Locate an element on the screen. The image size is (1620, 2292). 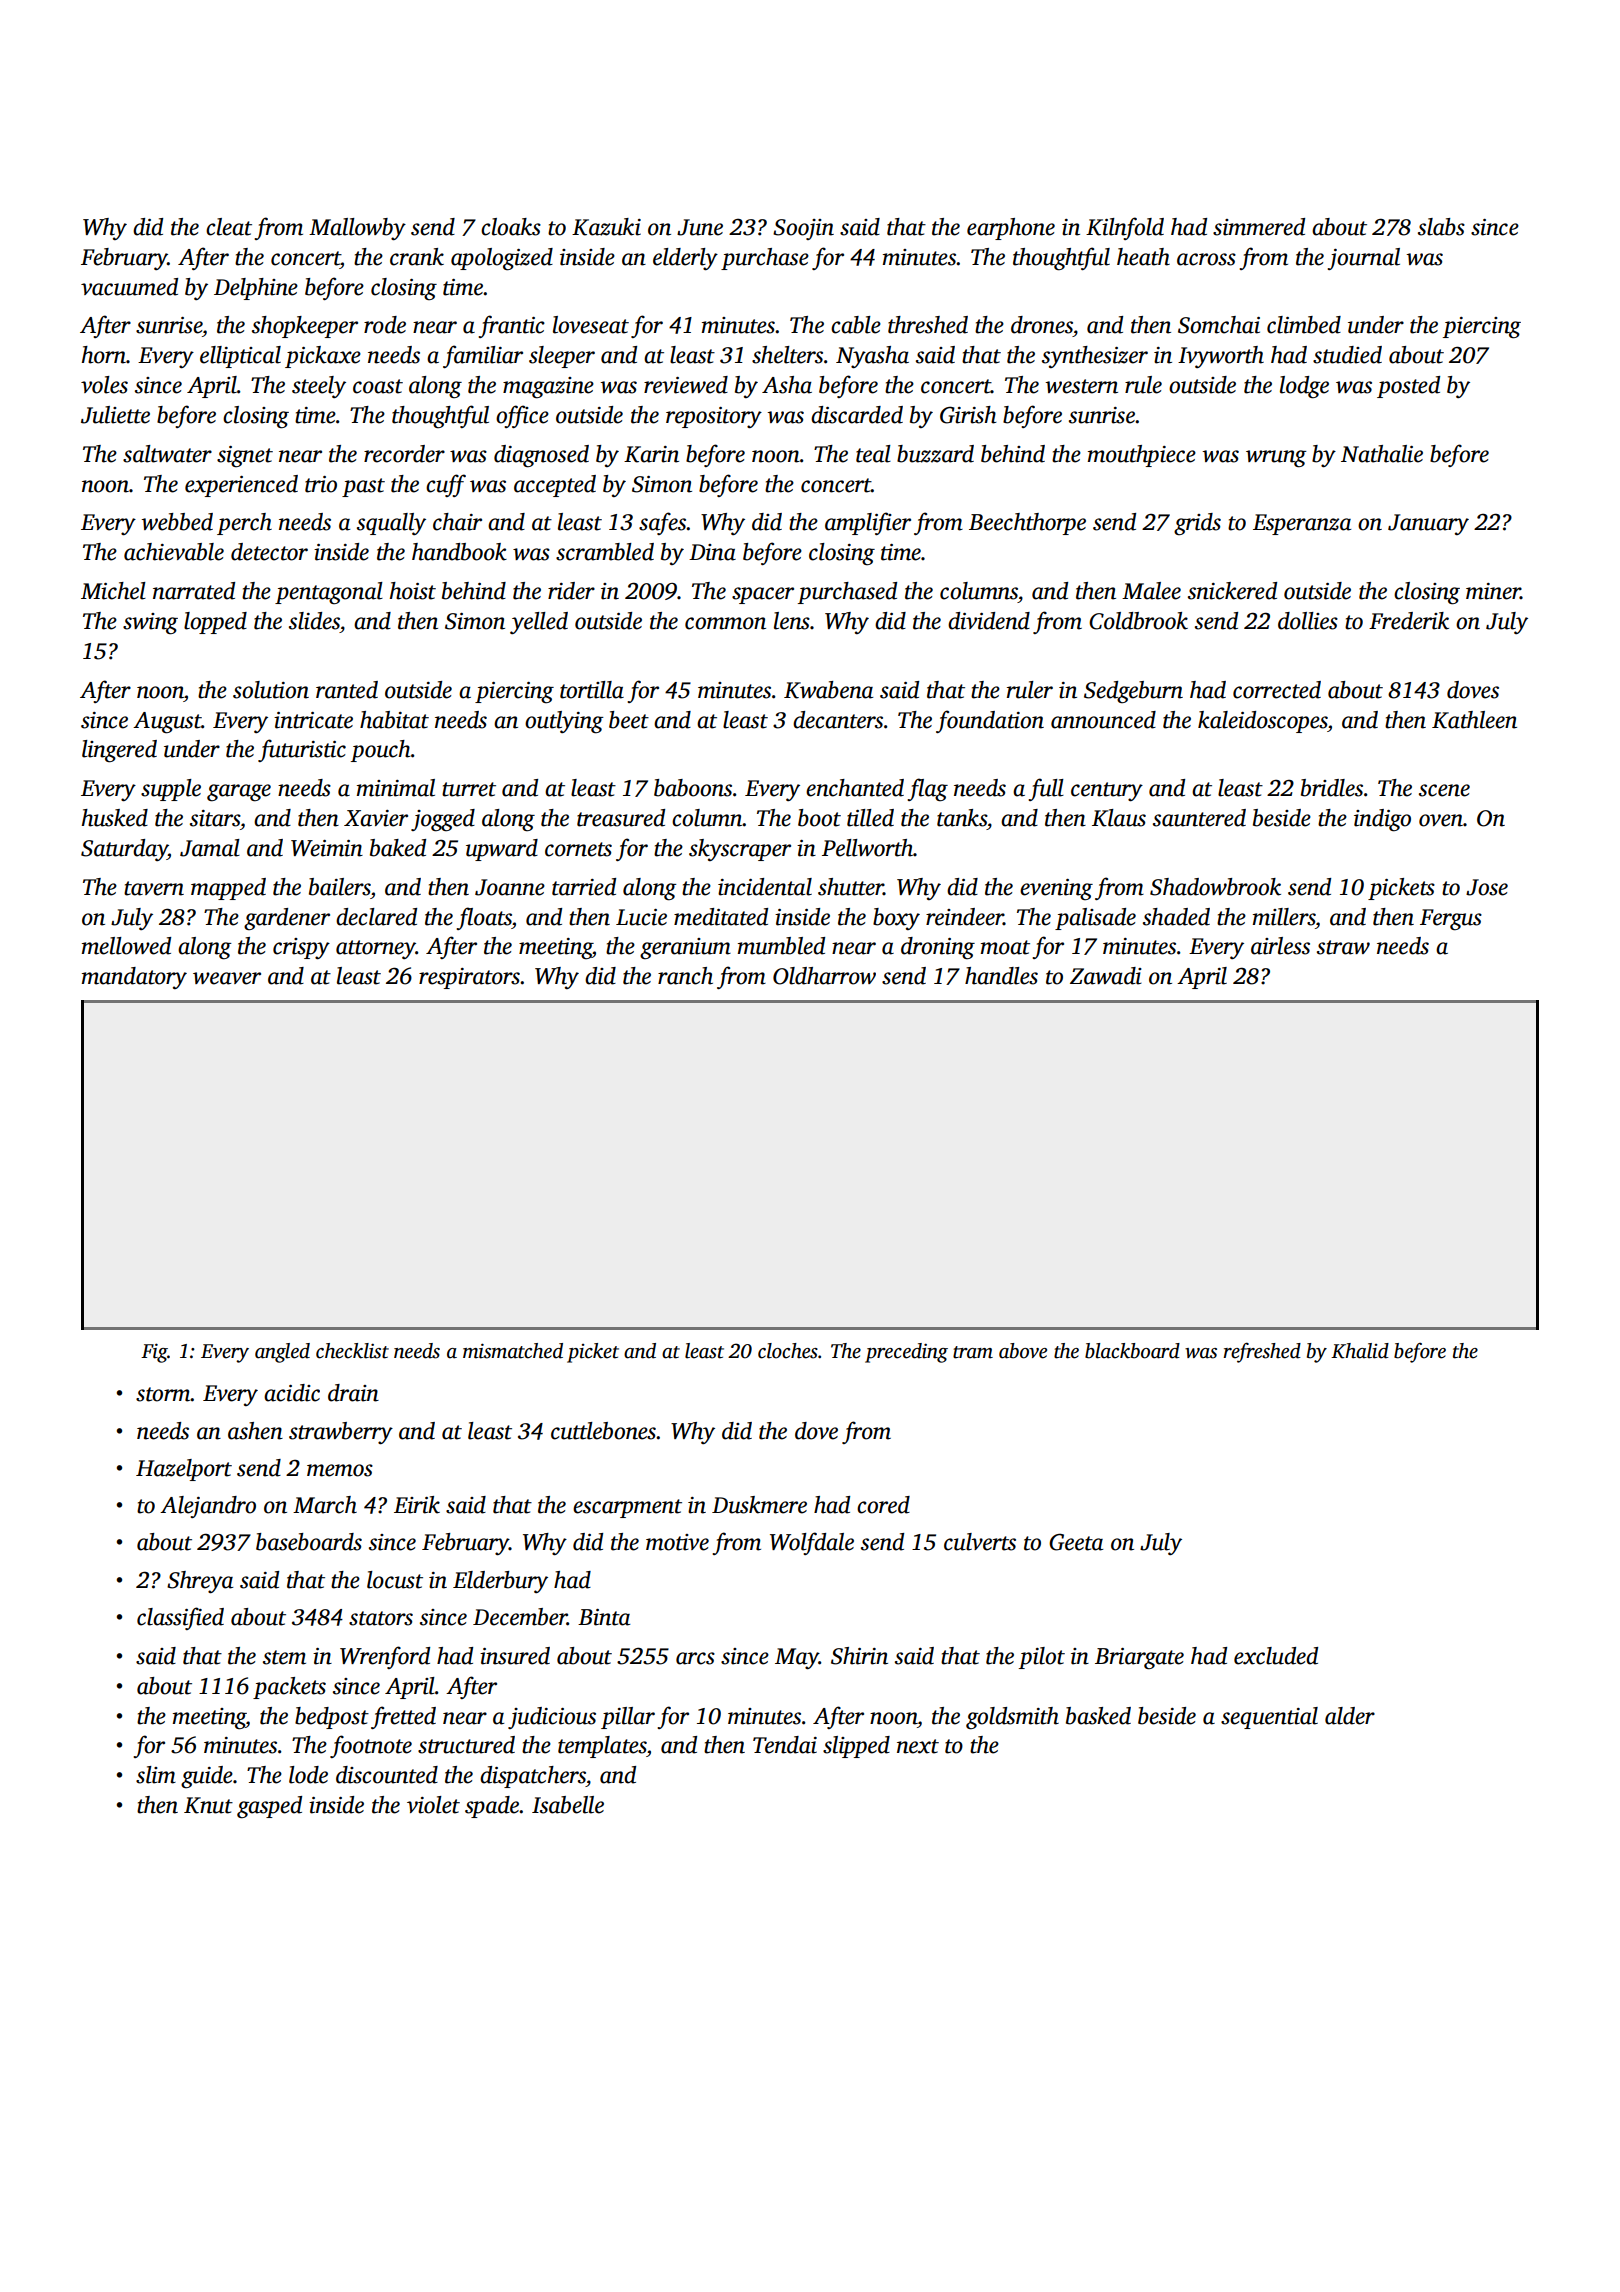
millers is located at coordinates (1284, 917).
